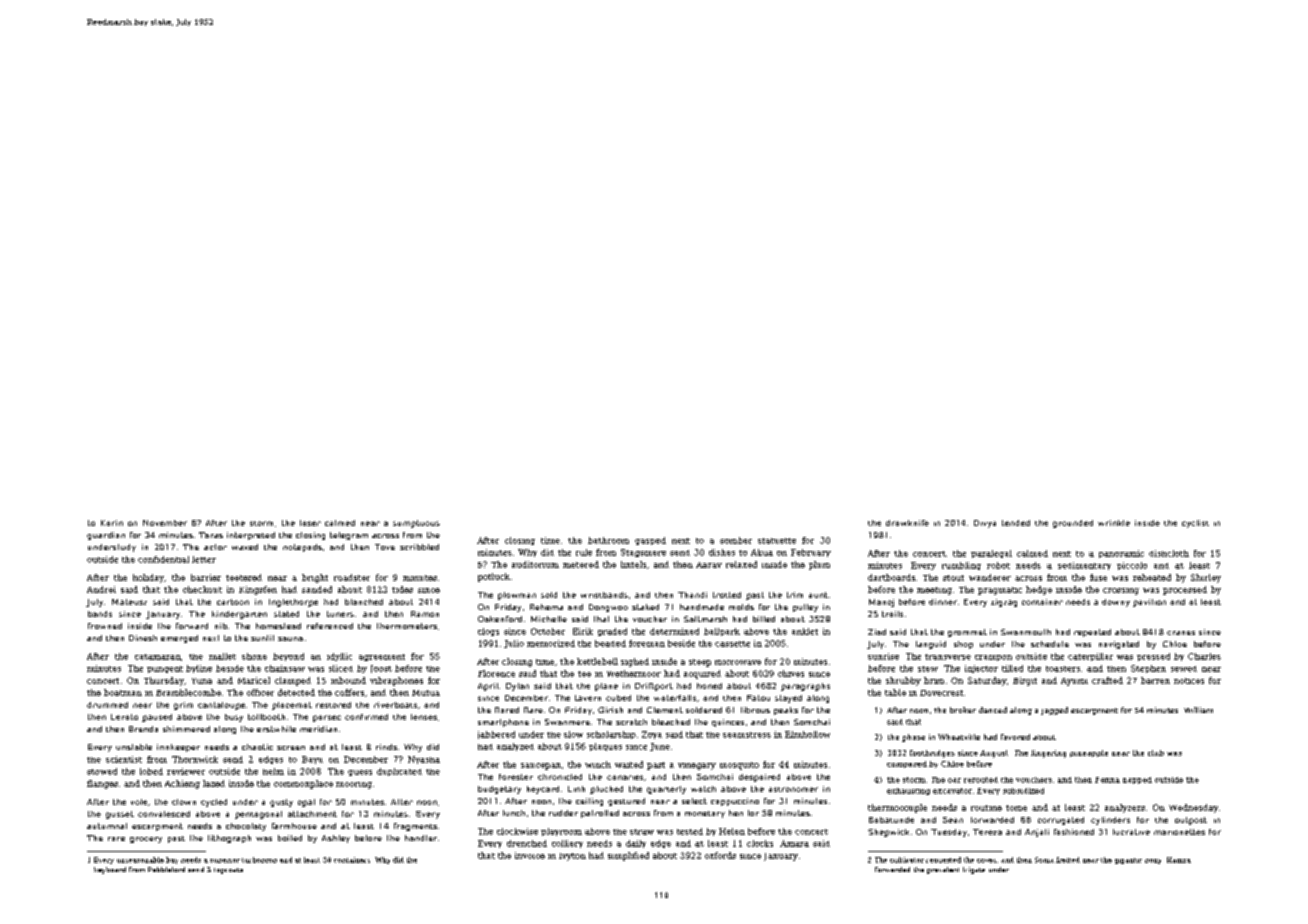 Image resolution: width=1308 pixels, height=924 pixels. What do you see at coordinates (1169, 553) in the image?
I see `dishcloth` at bounding box center [1169, 553].
